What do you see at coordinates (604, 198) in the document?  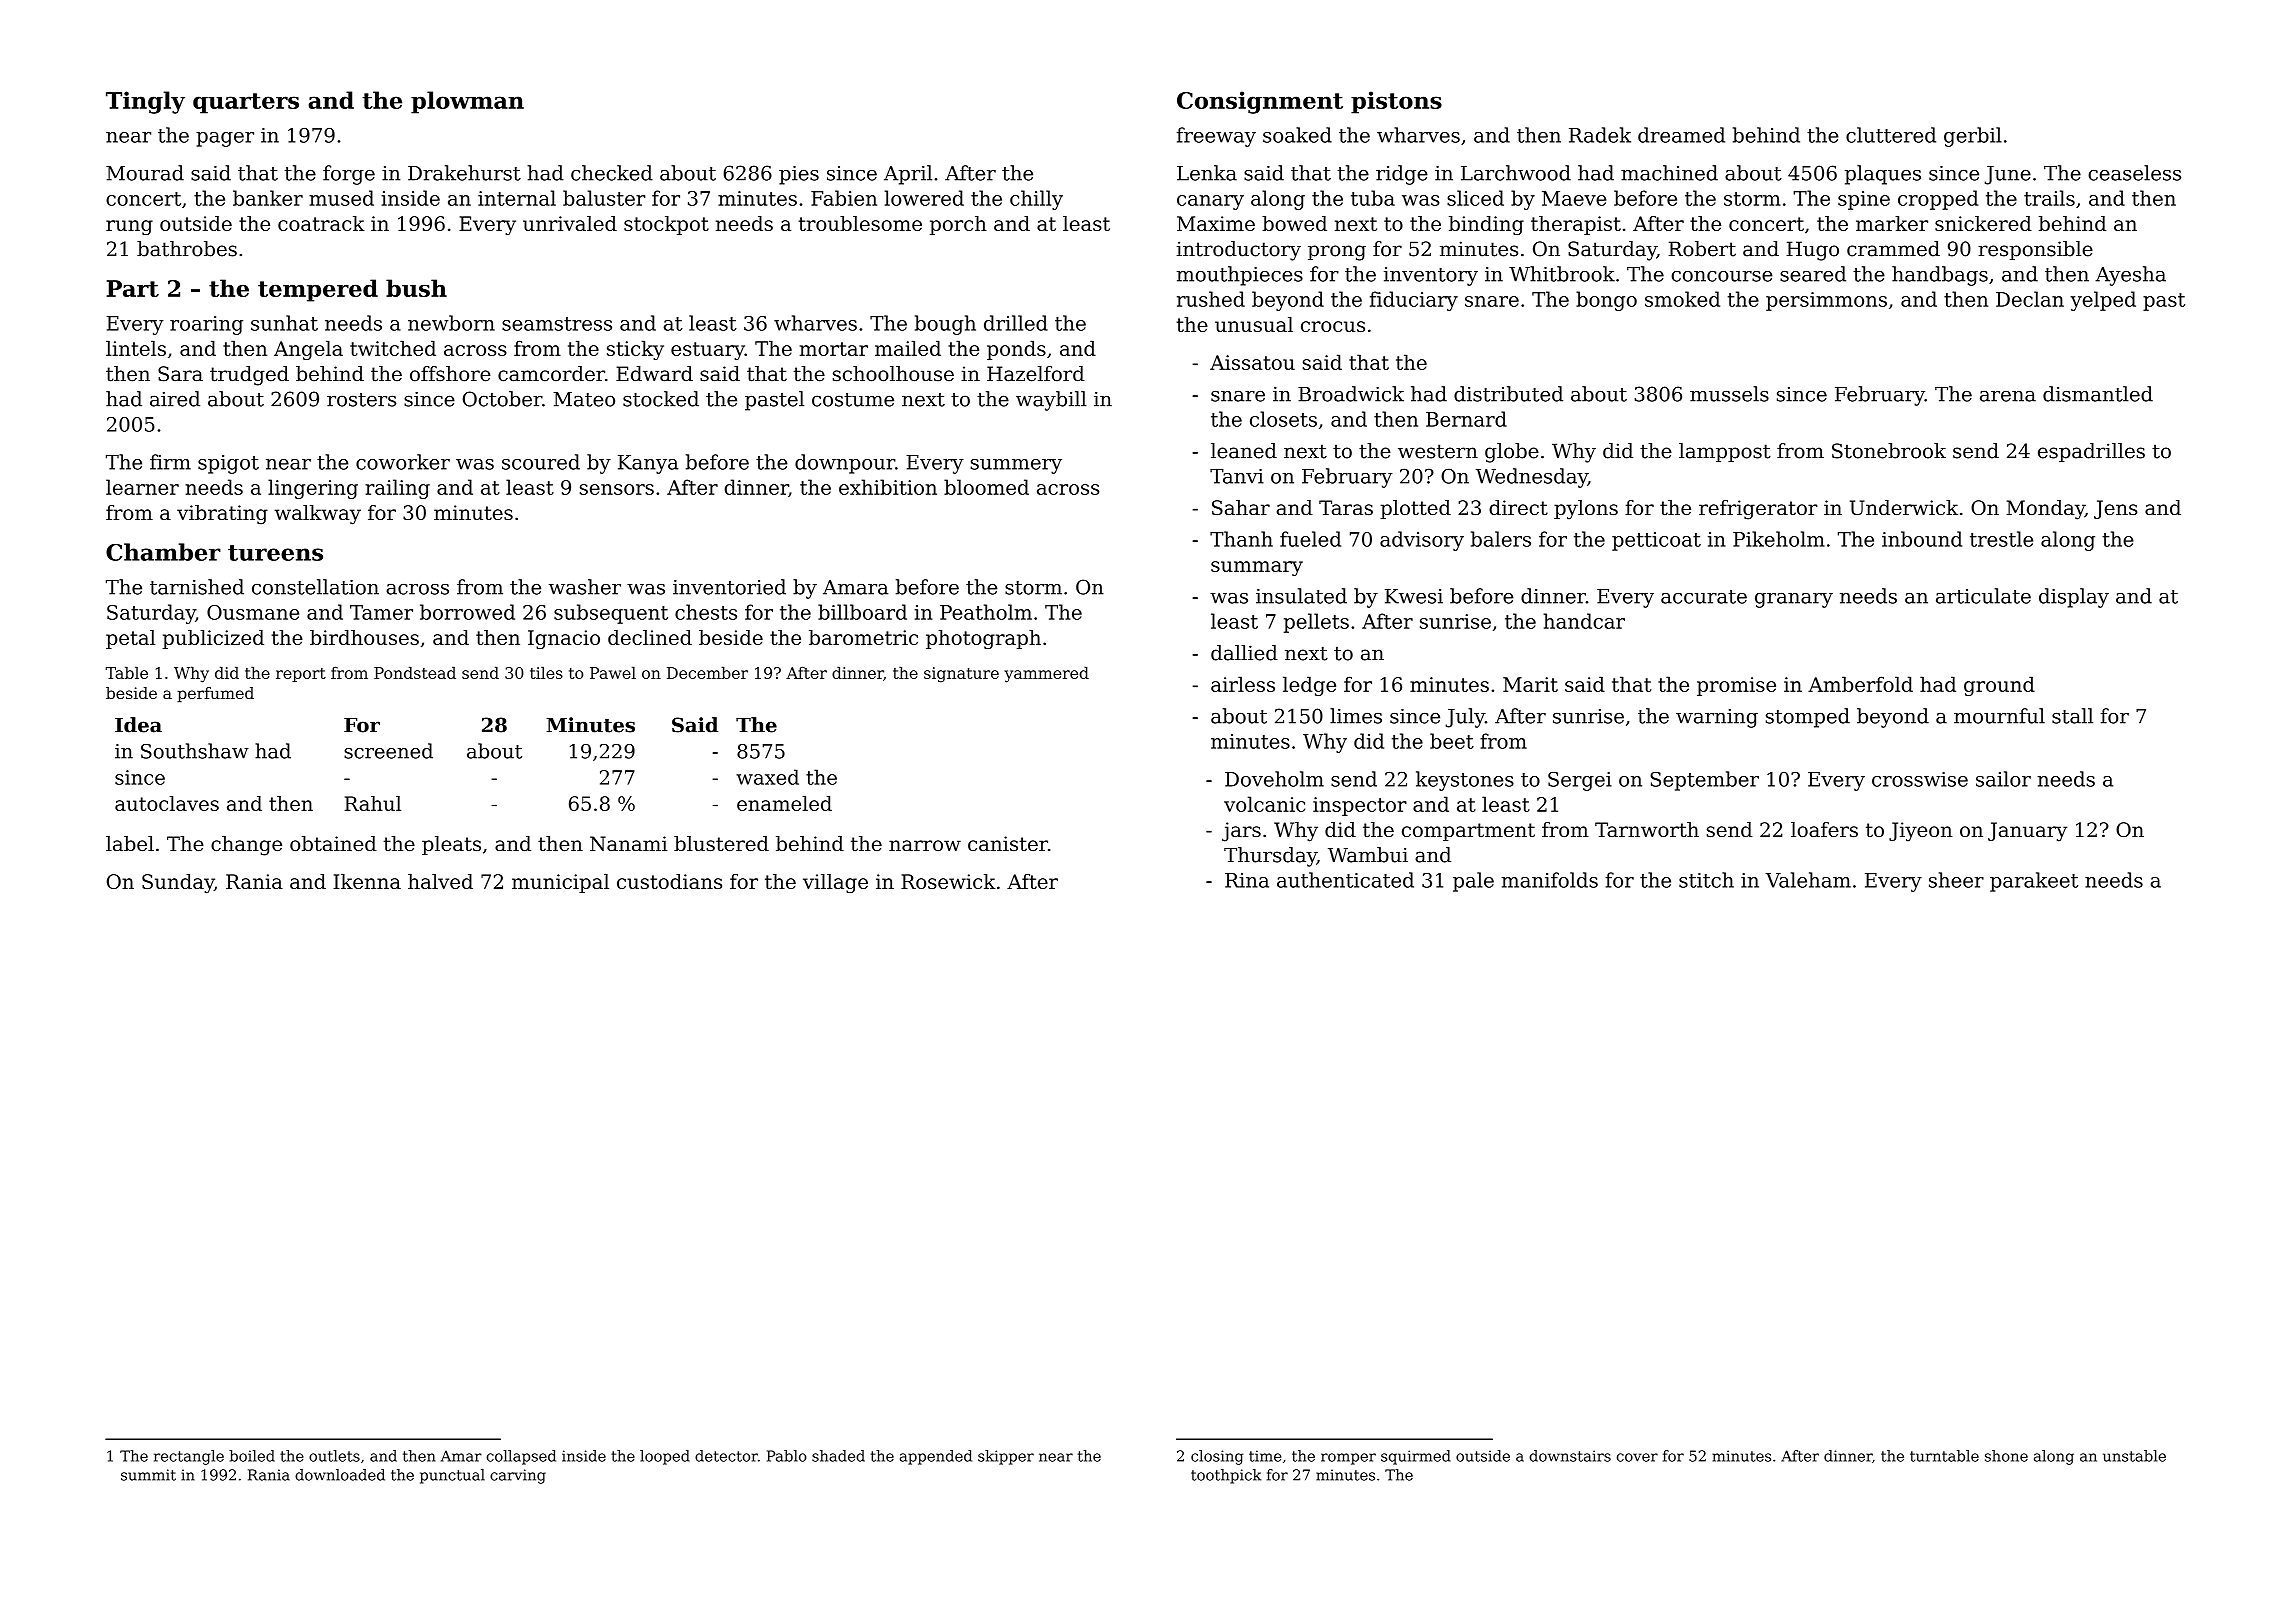 I see `baluster` at bounding box center [604, 198].
